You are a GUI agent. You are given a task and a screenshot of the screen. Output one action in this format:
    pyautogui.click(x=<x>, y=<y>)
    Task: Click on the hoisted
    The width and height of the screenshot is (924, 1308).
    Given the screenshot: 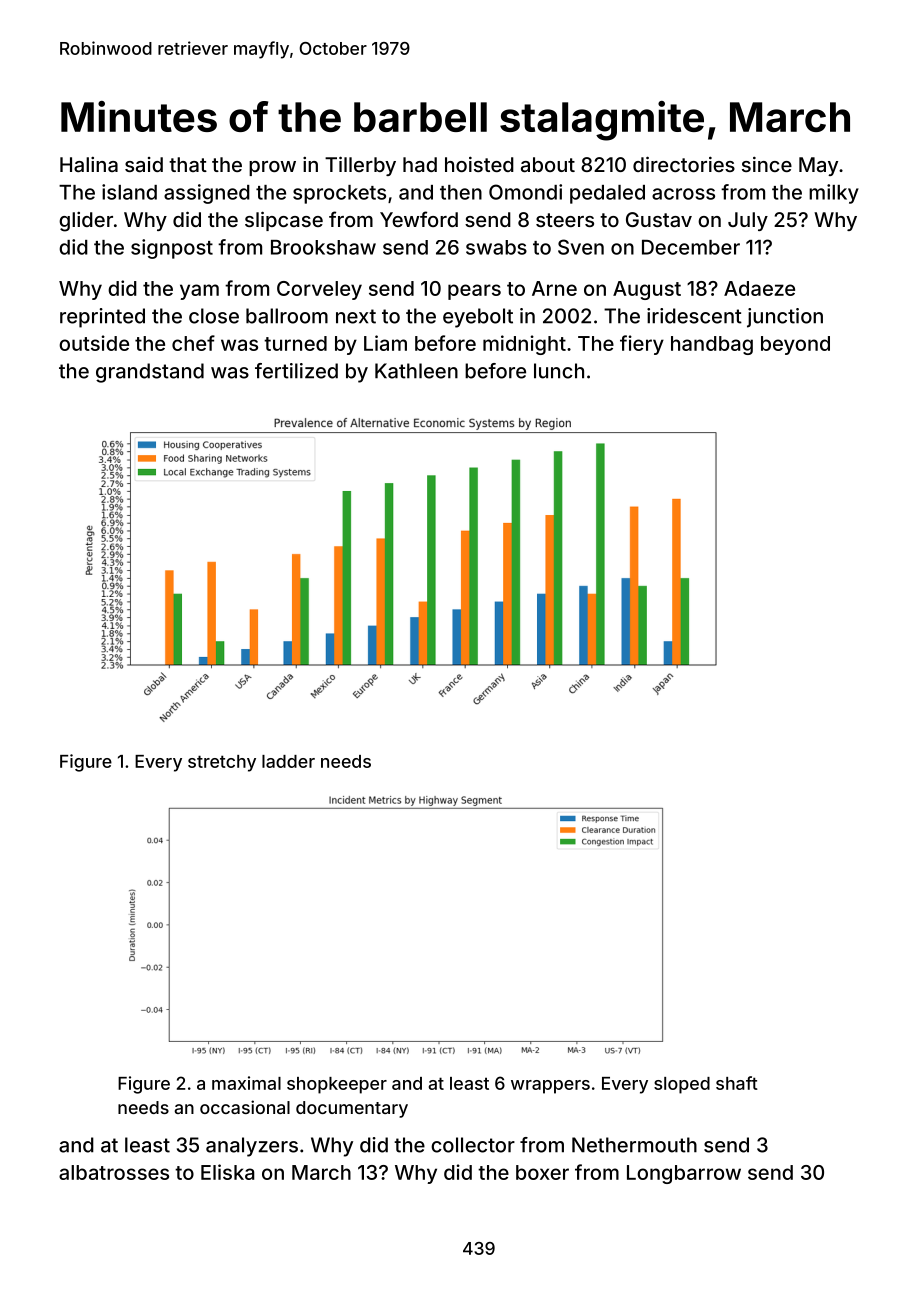 What is the action you would take?
    pyautogui.click(x=479, y=164)
